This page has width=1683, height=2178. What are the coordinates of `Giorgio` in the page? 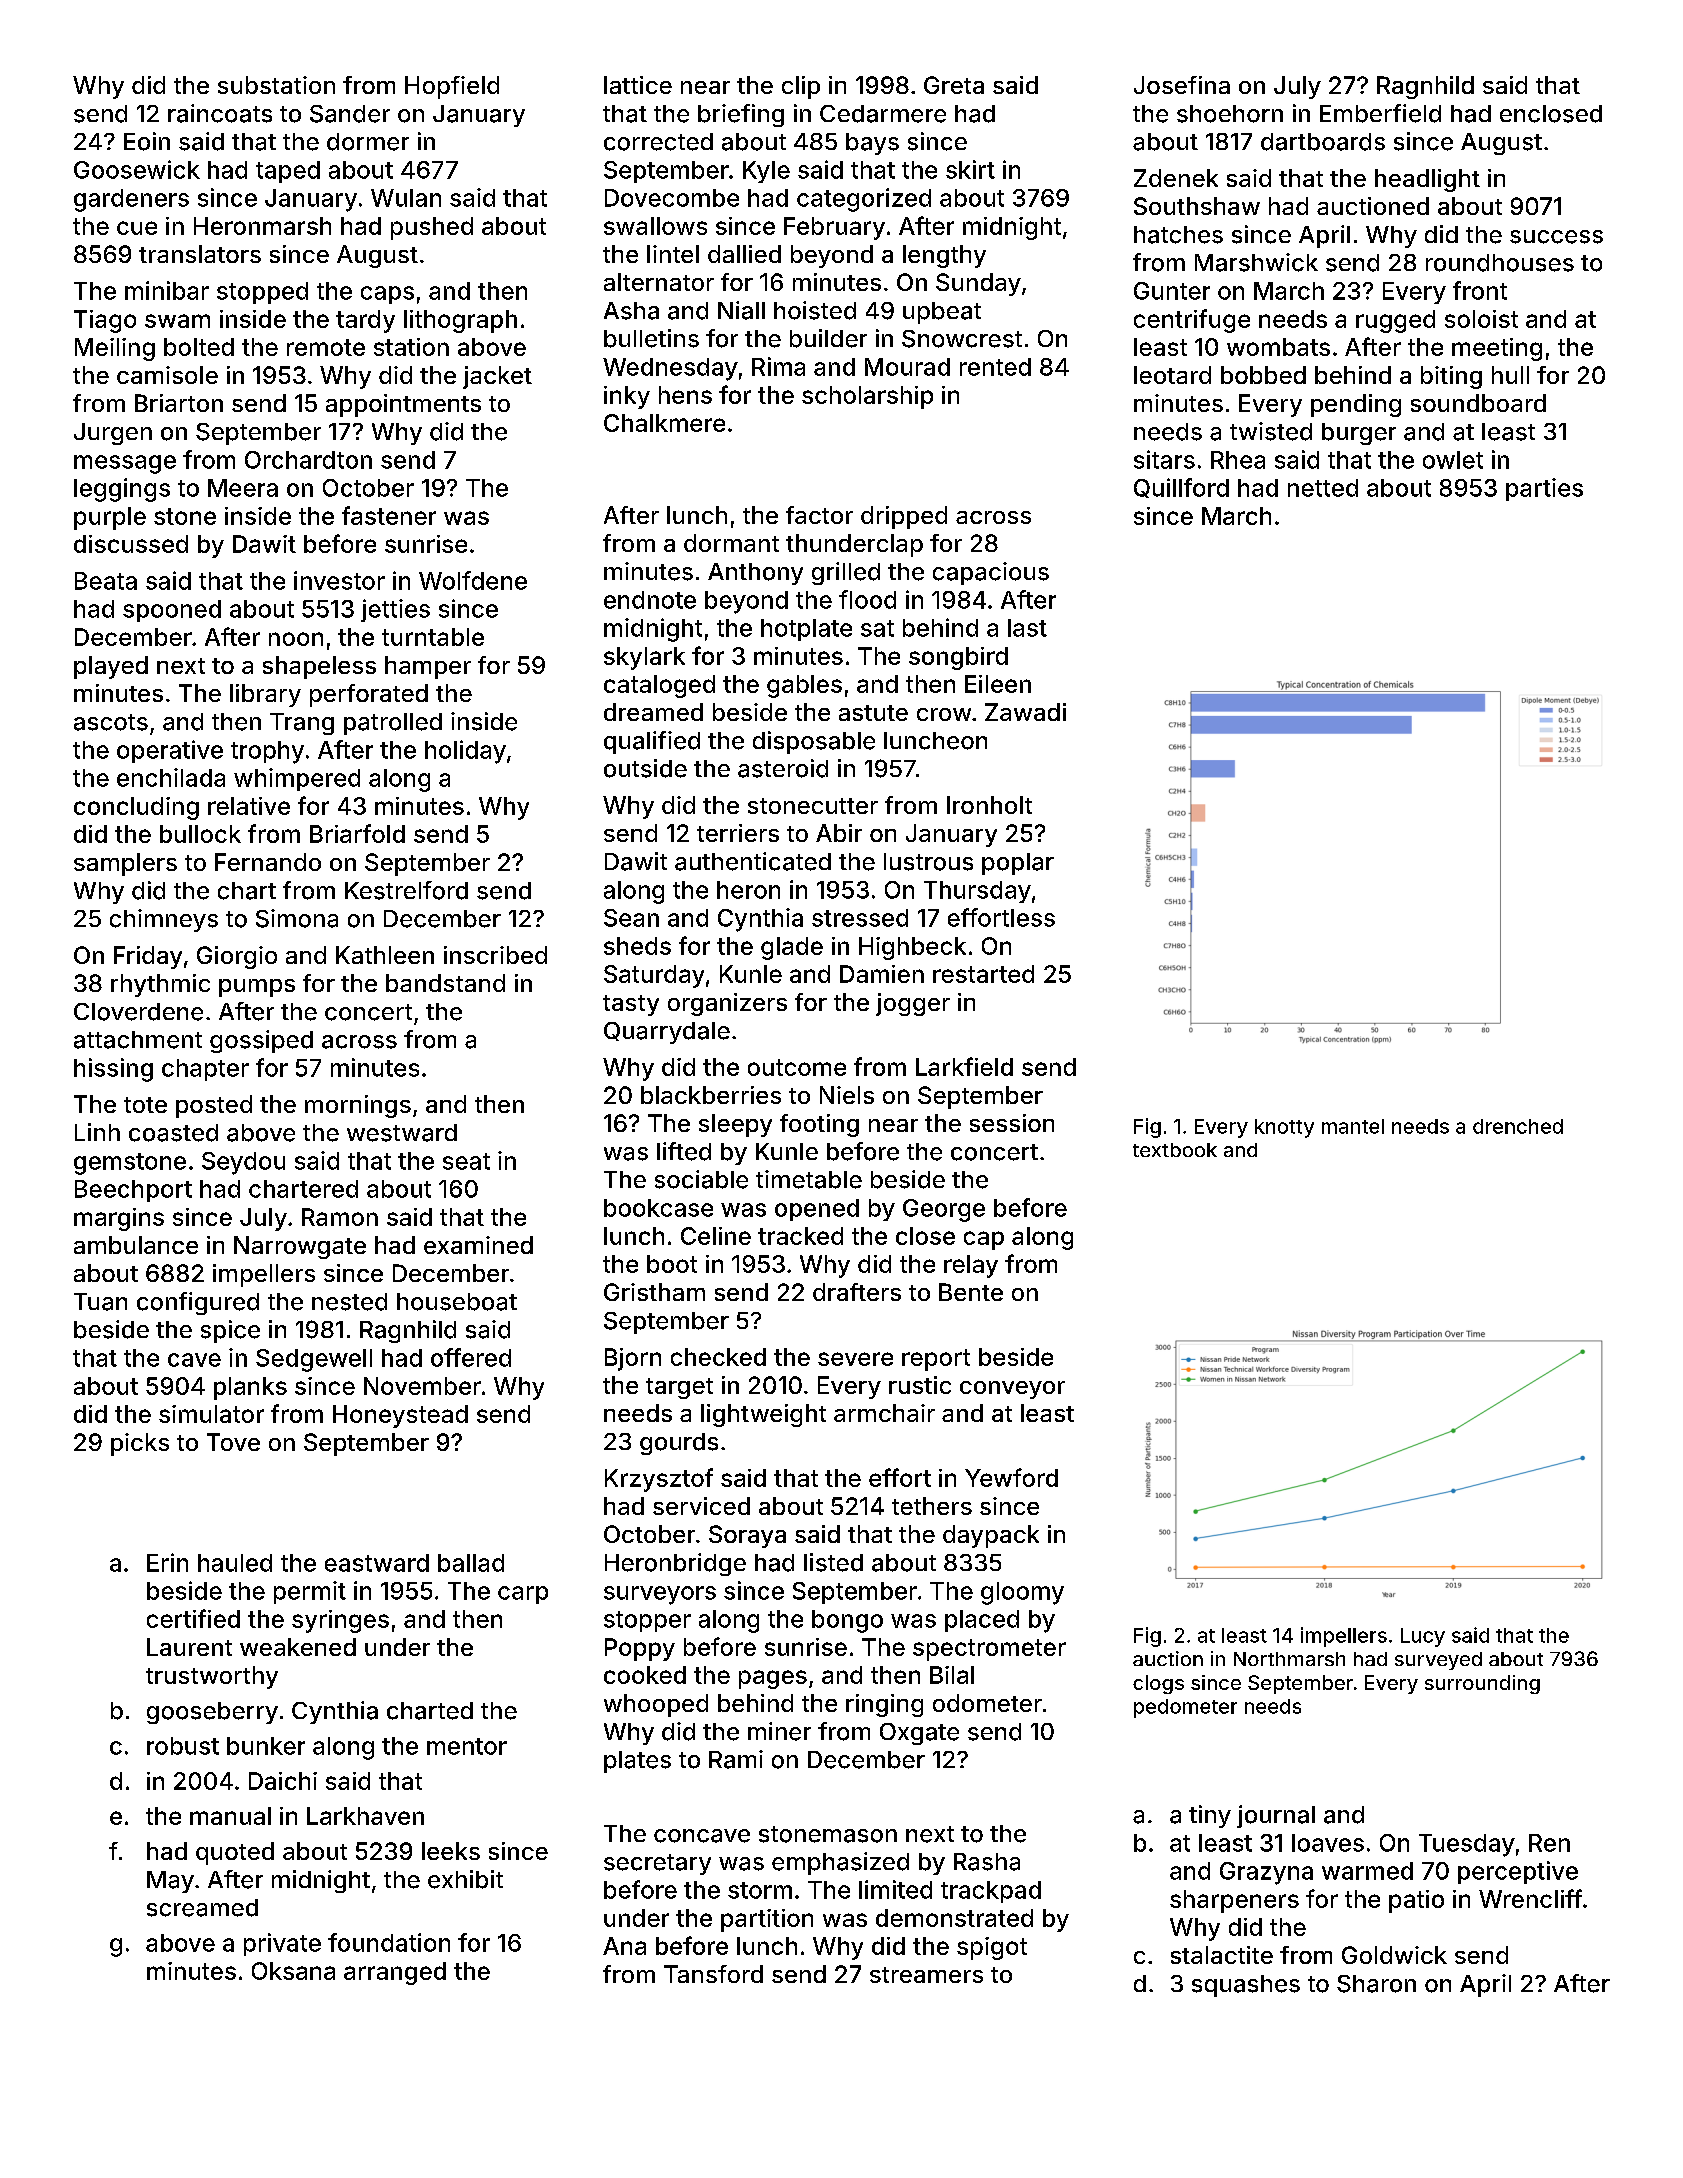 It's located at (237, 957).
